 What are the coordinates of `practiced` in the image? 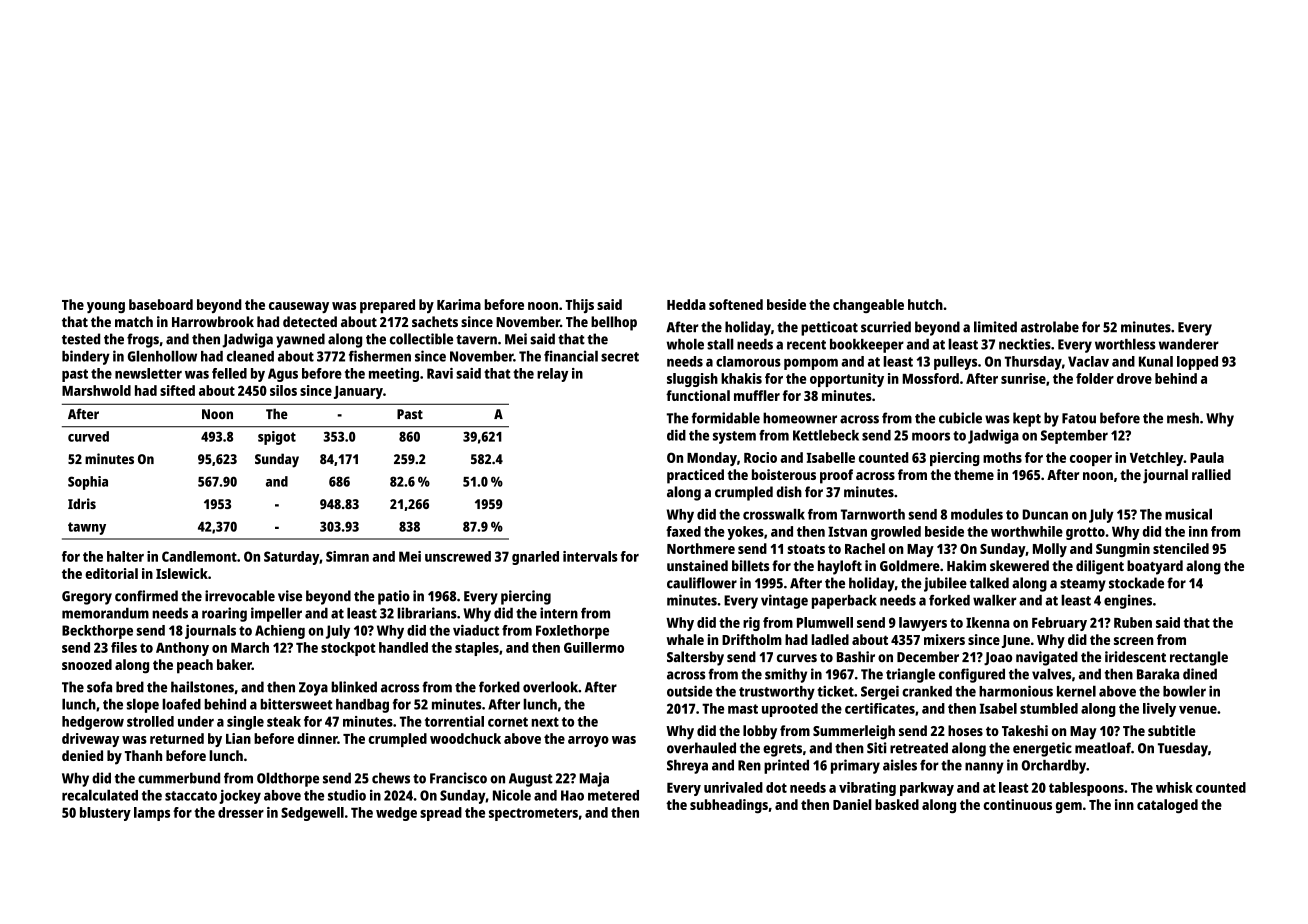 It's located at (695, 476).
